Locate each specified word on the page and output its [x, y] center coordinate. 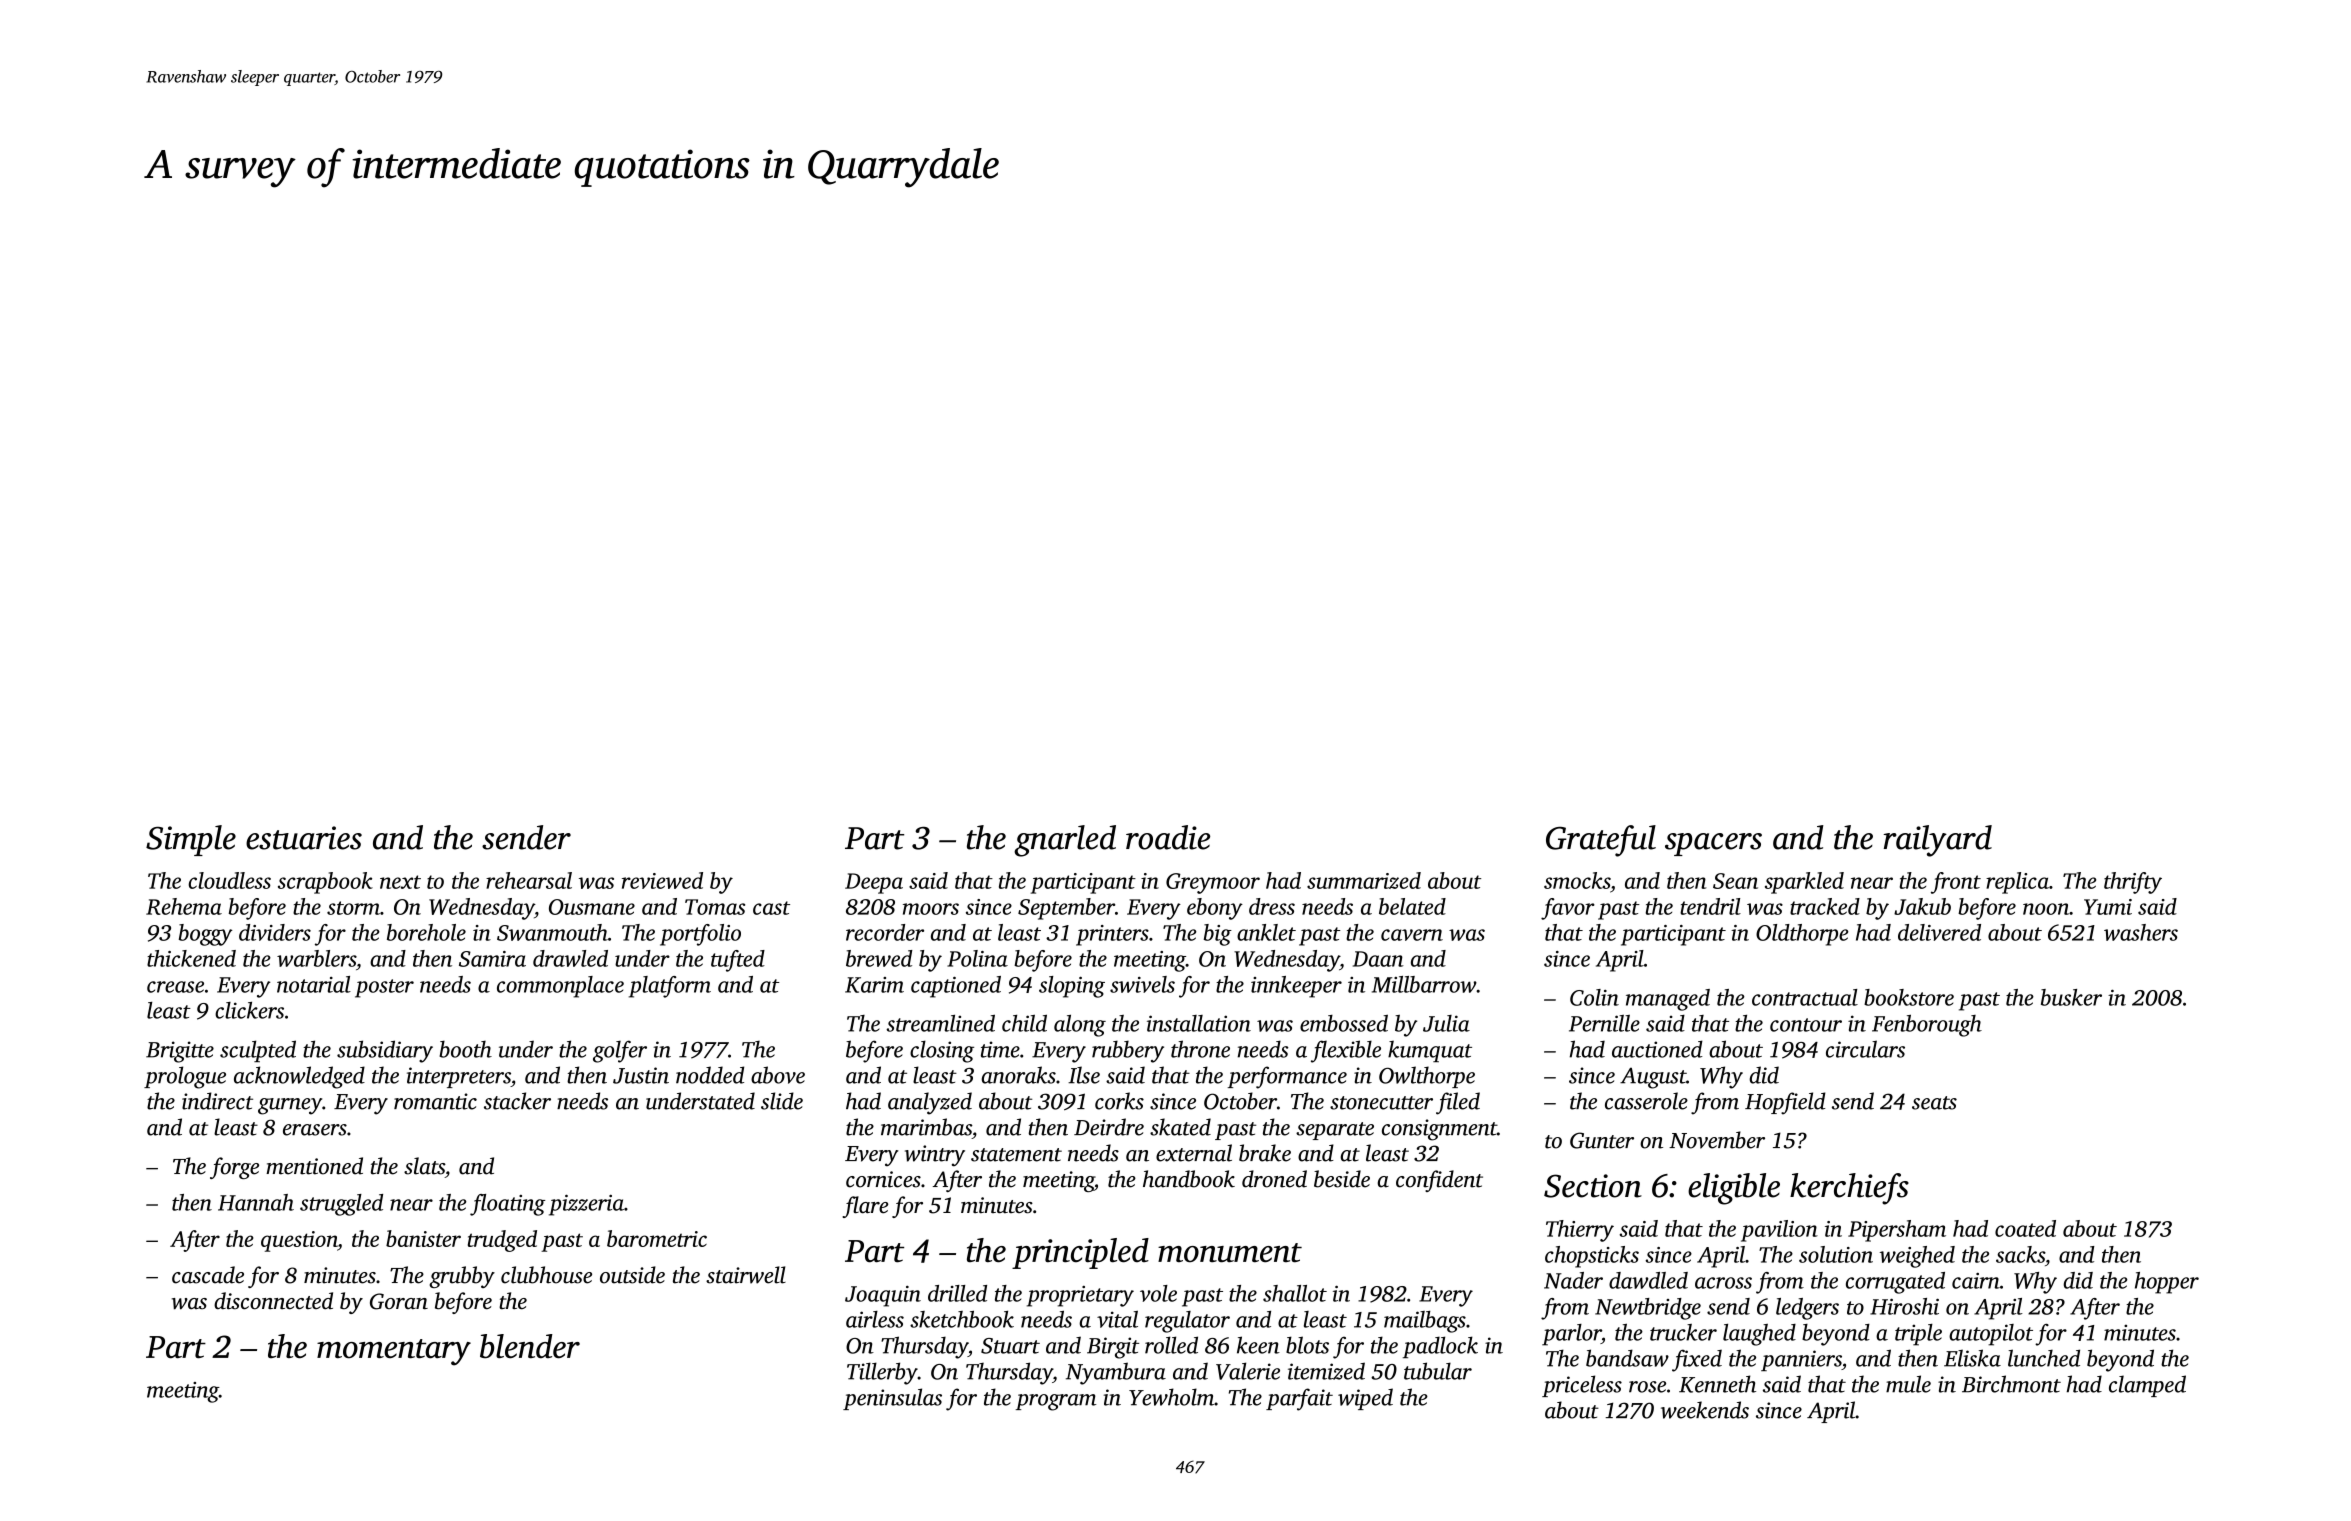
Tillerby [882, 1373]
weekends [1705, 1410]
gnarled [1065, 841]
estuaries [304, 838]
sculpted [258, 1051]
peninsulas [892, 1399]
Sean [1735, 881]
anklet [1266, 932]
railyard [1938, 841]
